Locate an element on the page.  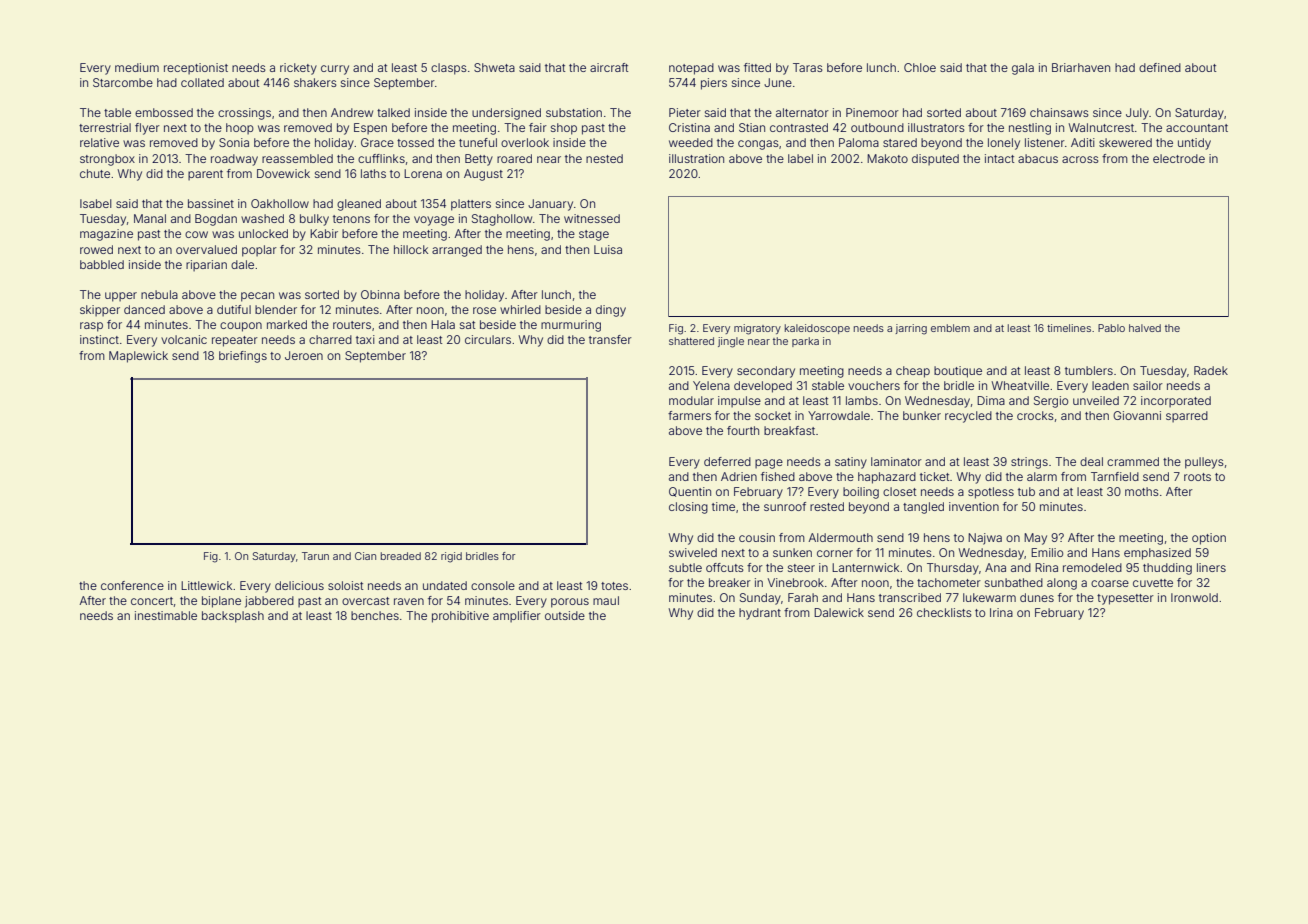
backsplash is located at coordinates (233, 617).
